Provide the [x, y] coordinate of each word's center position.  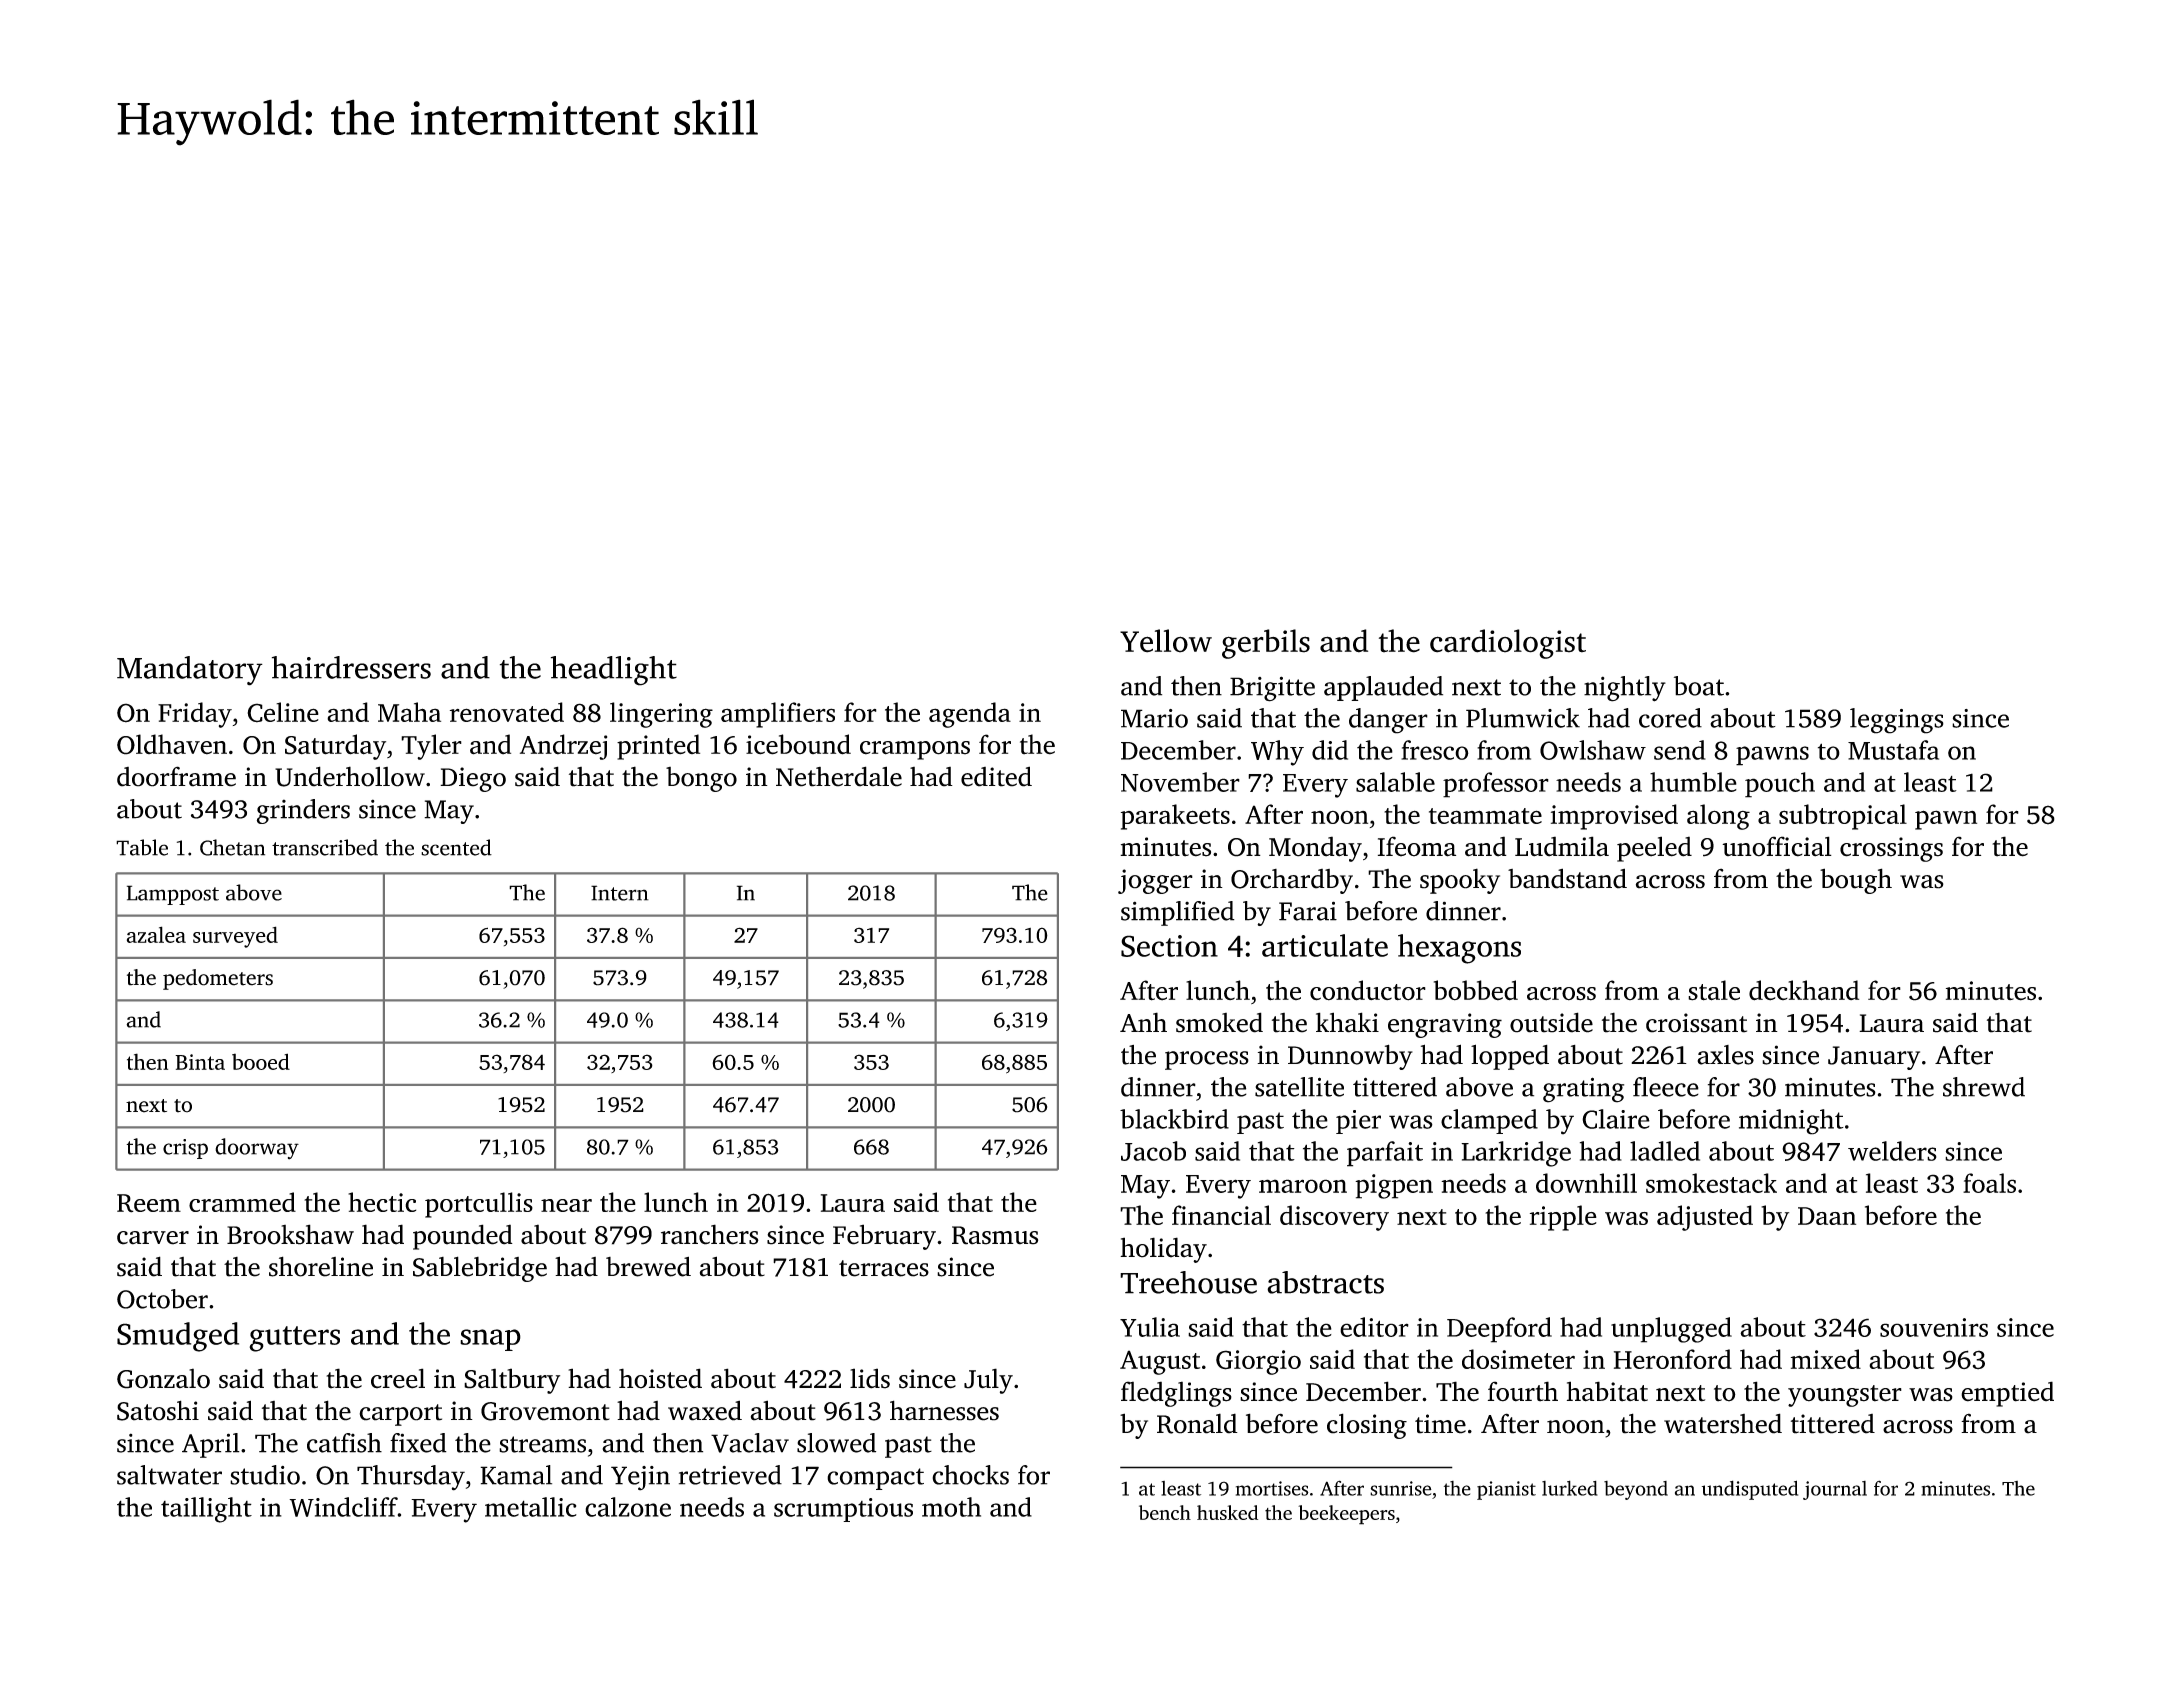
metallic [531, 1507]
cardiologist [1508, 644]
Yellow [1166, 641]
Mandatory [190, 671]
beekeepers [1346, 1515]
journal [1835, 1490]
